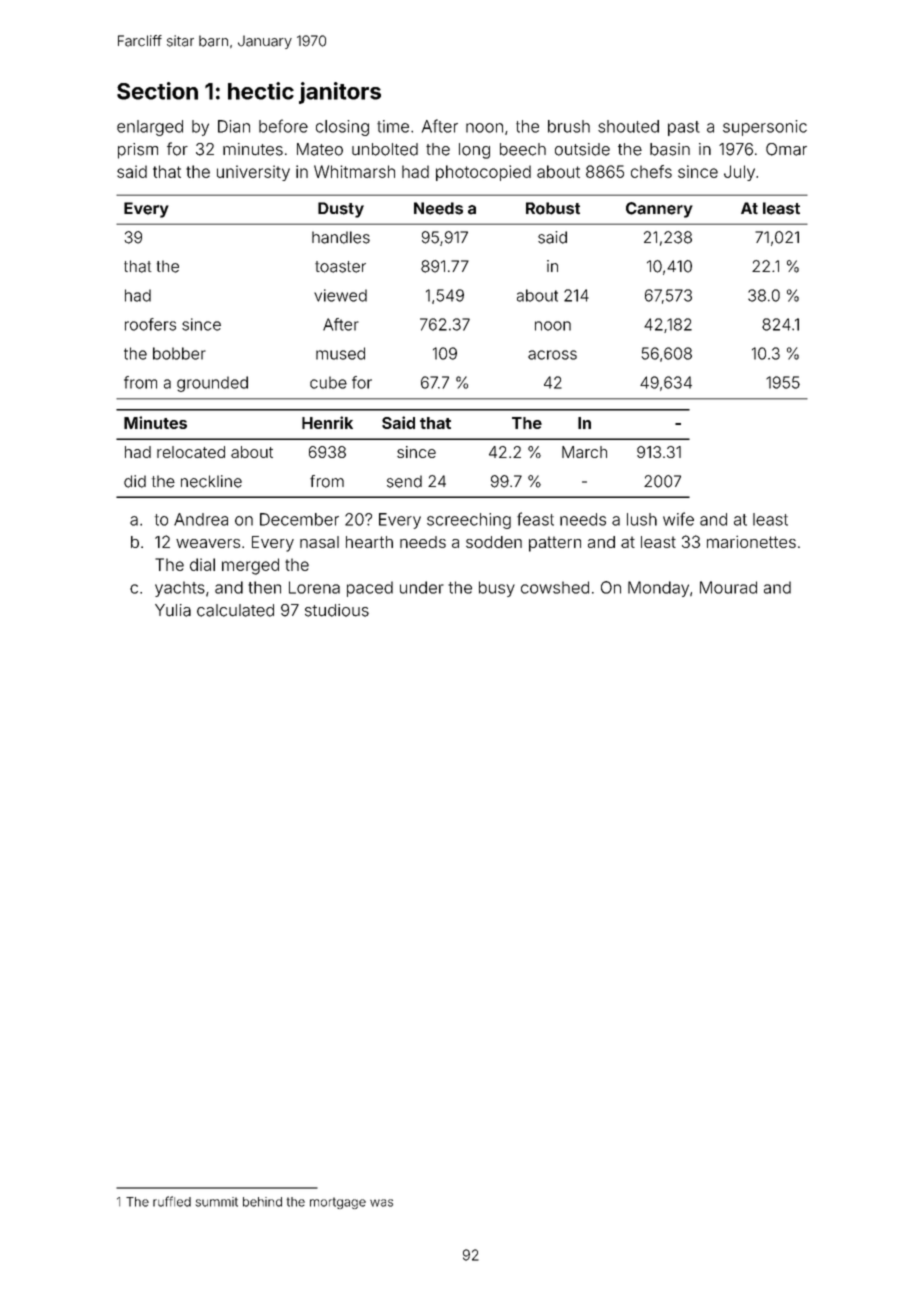 This screenshot has width=924, height=1314. I want to click on handles, so click(341, 237).
